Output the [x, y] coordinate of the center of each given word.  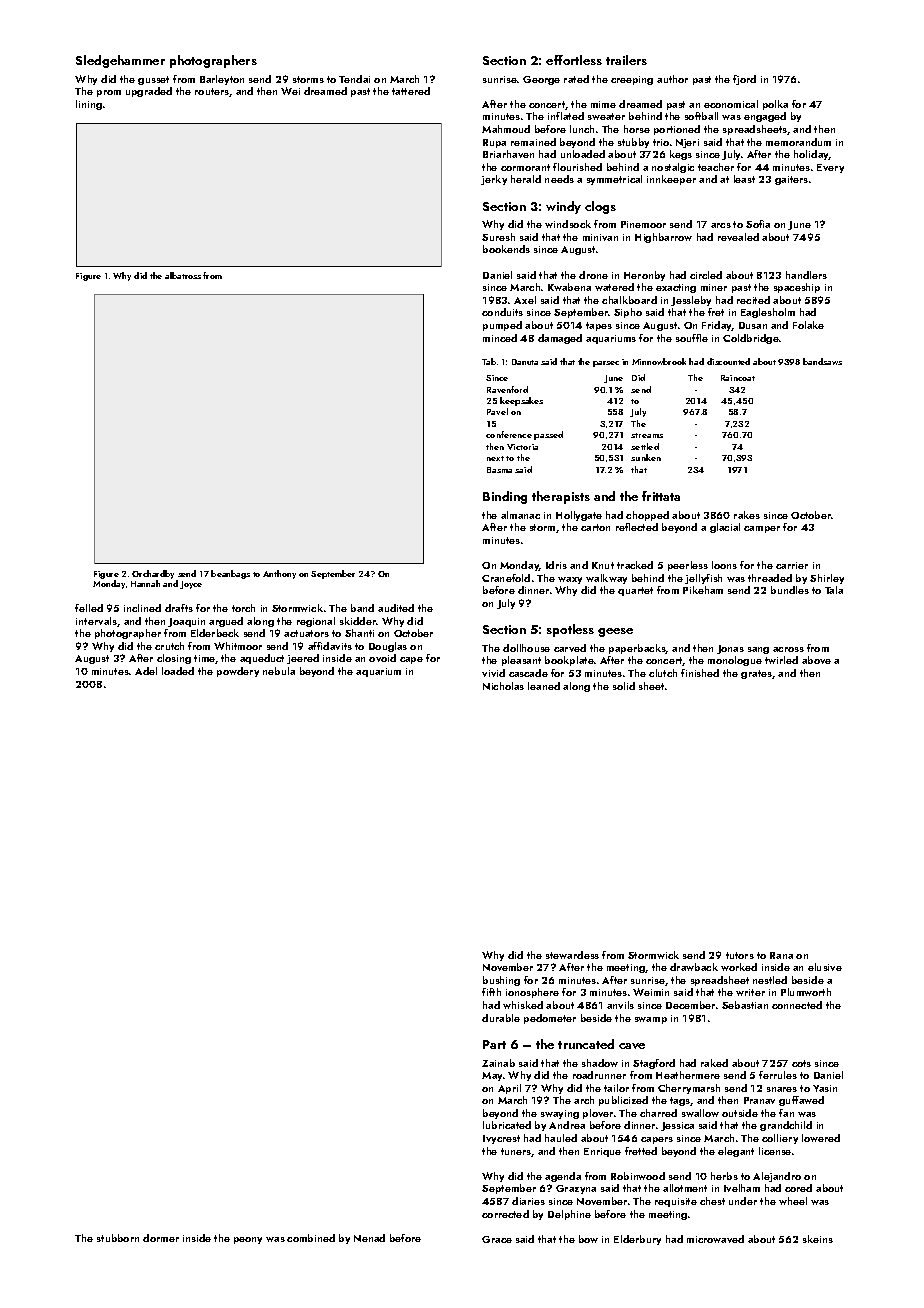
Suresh [498, 237]
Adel [146, 671]
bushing [501, 981]
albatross [183, 275]
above [816, 660]
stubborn [118, 1238]
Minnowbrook [659, 361]
